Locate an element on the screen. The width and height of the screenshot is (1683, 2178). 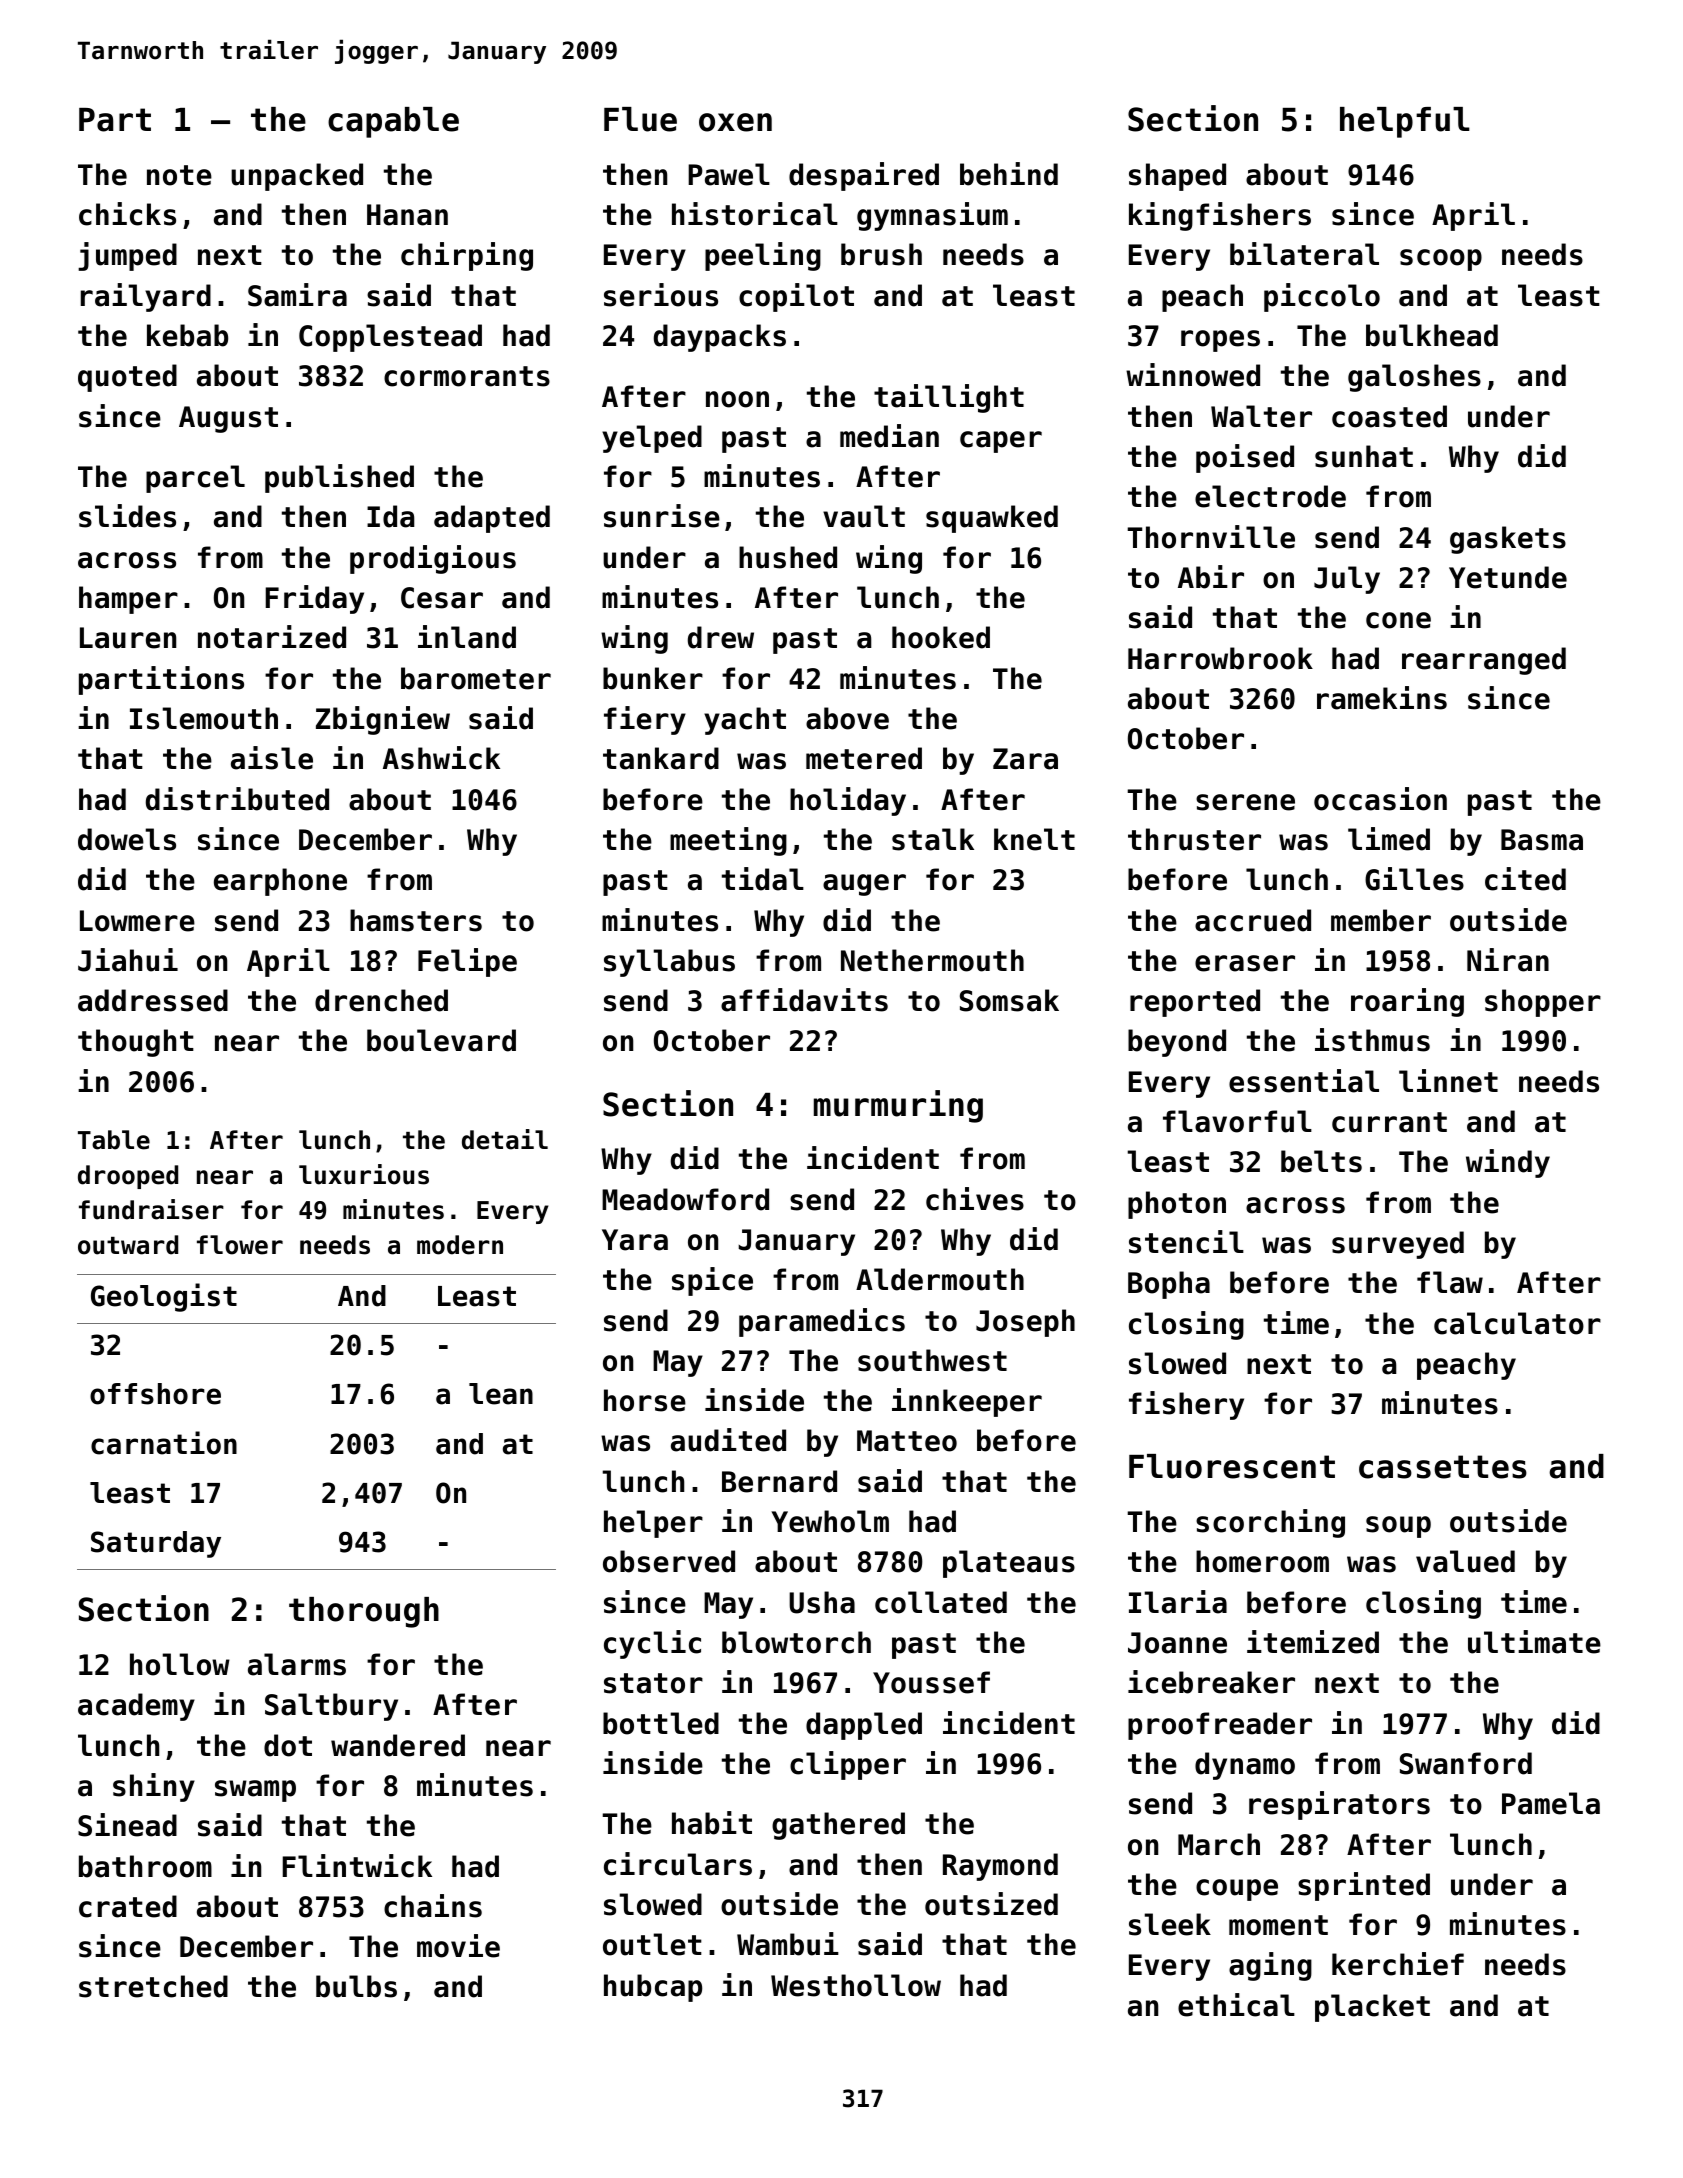
modern is located at coordinates (460, 1245).
